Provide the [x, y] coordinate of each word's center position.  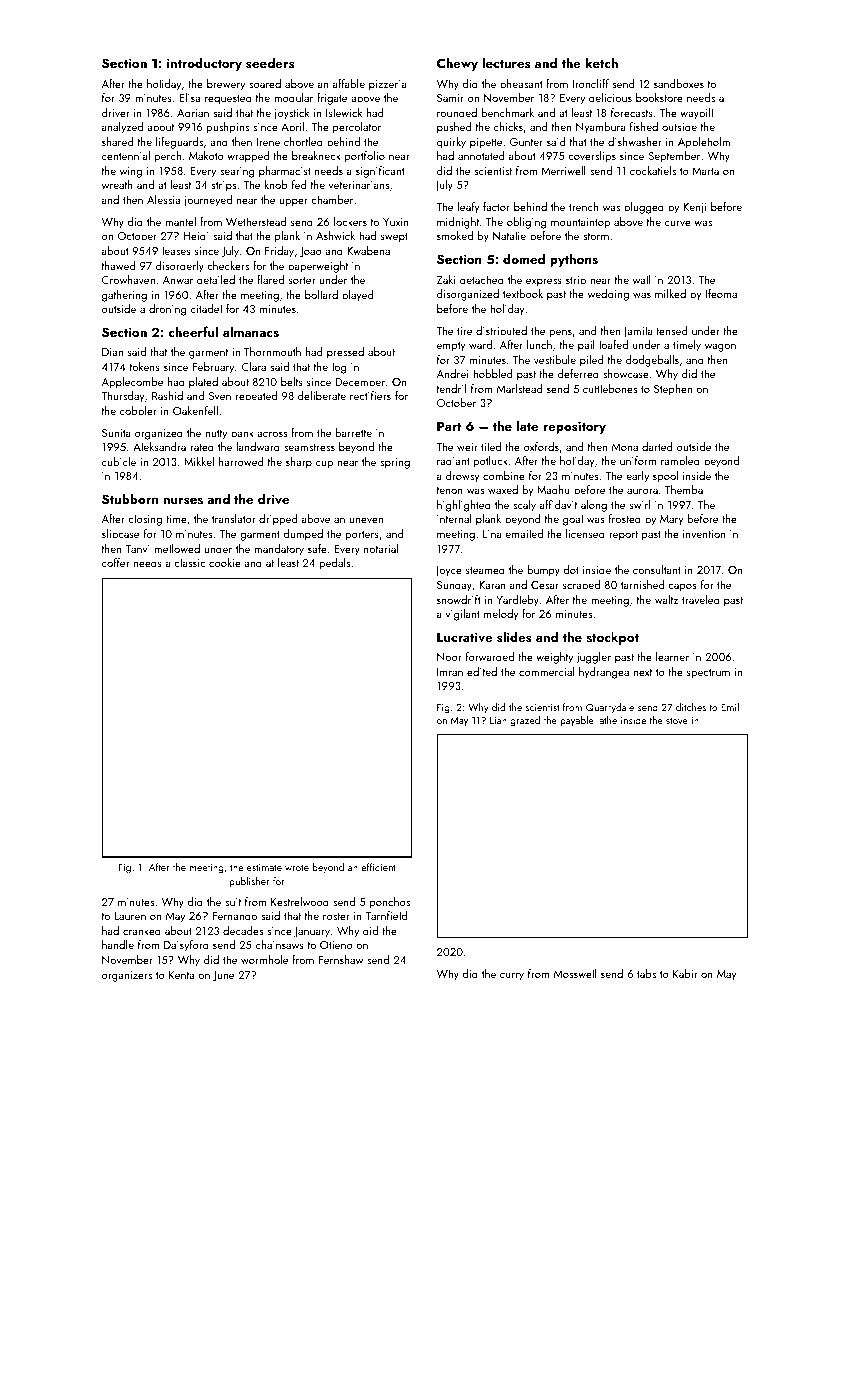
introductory [204, 64]
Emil [730, 707]
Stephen [673, 390]
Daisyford [186, 946]
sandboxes [679, 83]
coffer [116, 562]
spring [395, 463]
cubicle [119, 461]
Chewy [457, 64]
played [357, 296]
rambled [680, 460]
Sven [220, 396]
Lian [498, 720]
